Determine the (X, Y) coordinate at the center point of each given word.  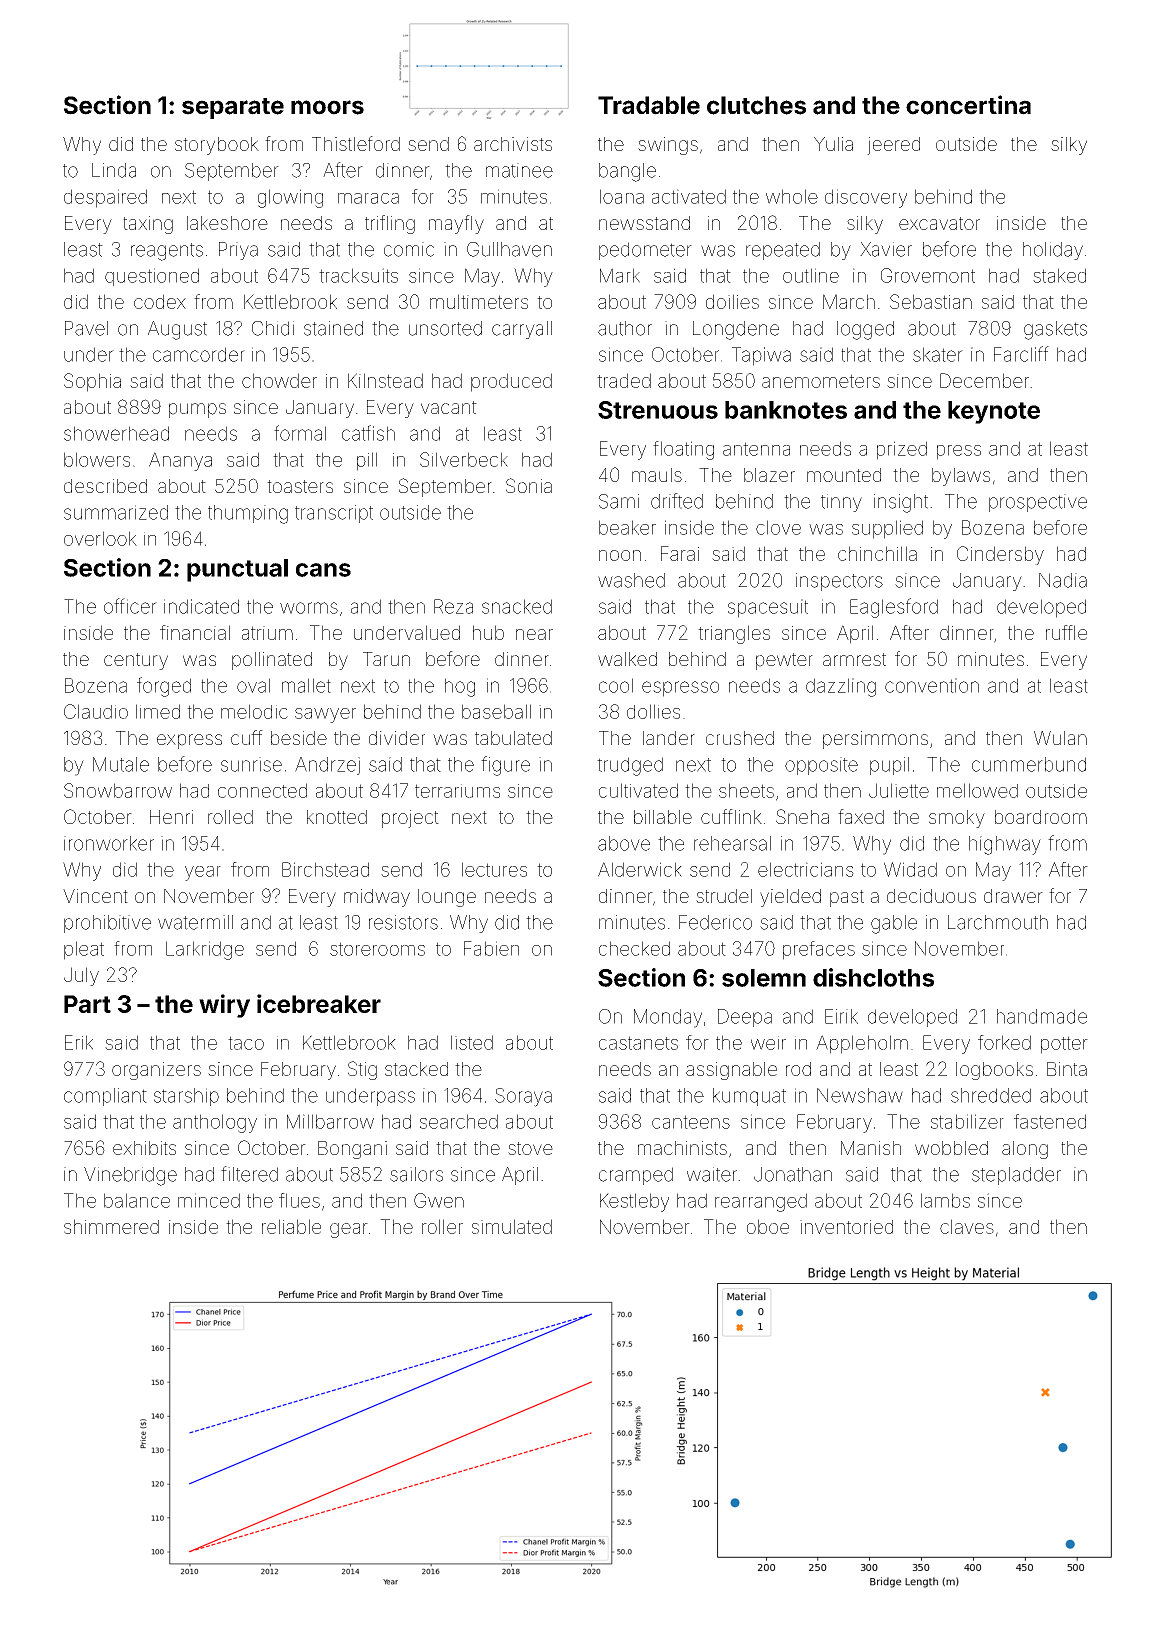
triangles (734, 634)
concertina (968, 105)
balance (137, 1200)
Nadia (1063, 580)
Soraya (523, 1097)
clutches (756, 105)
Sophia (92, 382)
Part (87, 1004)
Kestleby (634, 1202)
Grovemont (928, 275)
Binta (1067, 1069)
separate (233, 108)
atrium (267, 633)
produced (511, 382)
